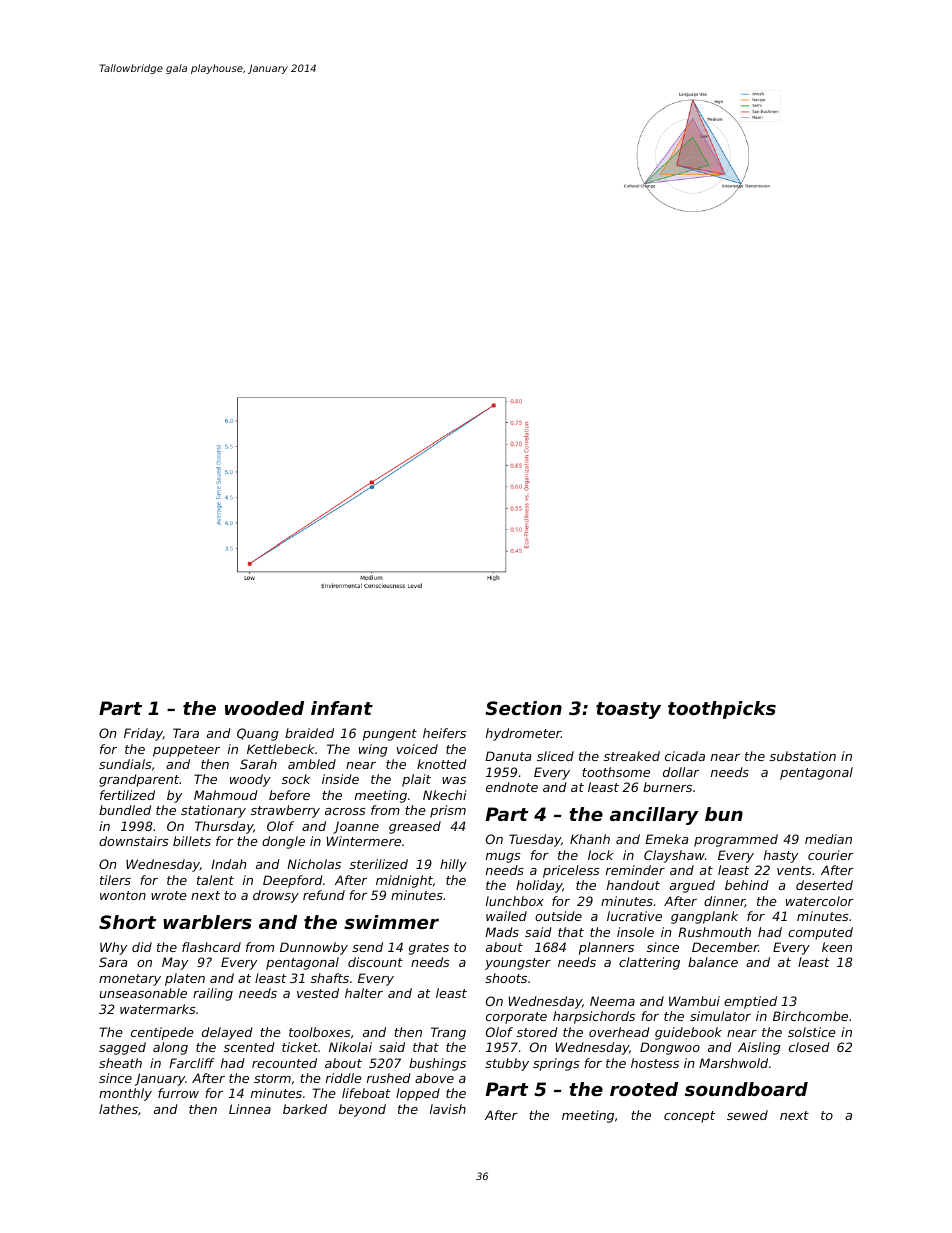 This document has height=1233, width=952. What do you see at coordinates (342, 708) in the document?
I see `infant` at bounding box center [342, 708].
